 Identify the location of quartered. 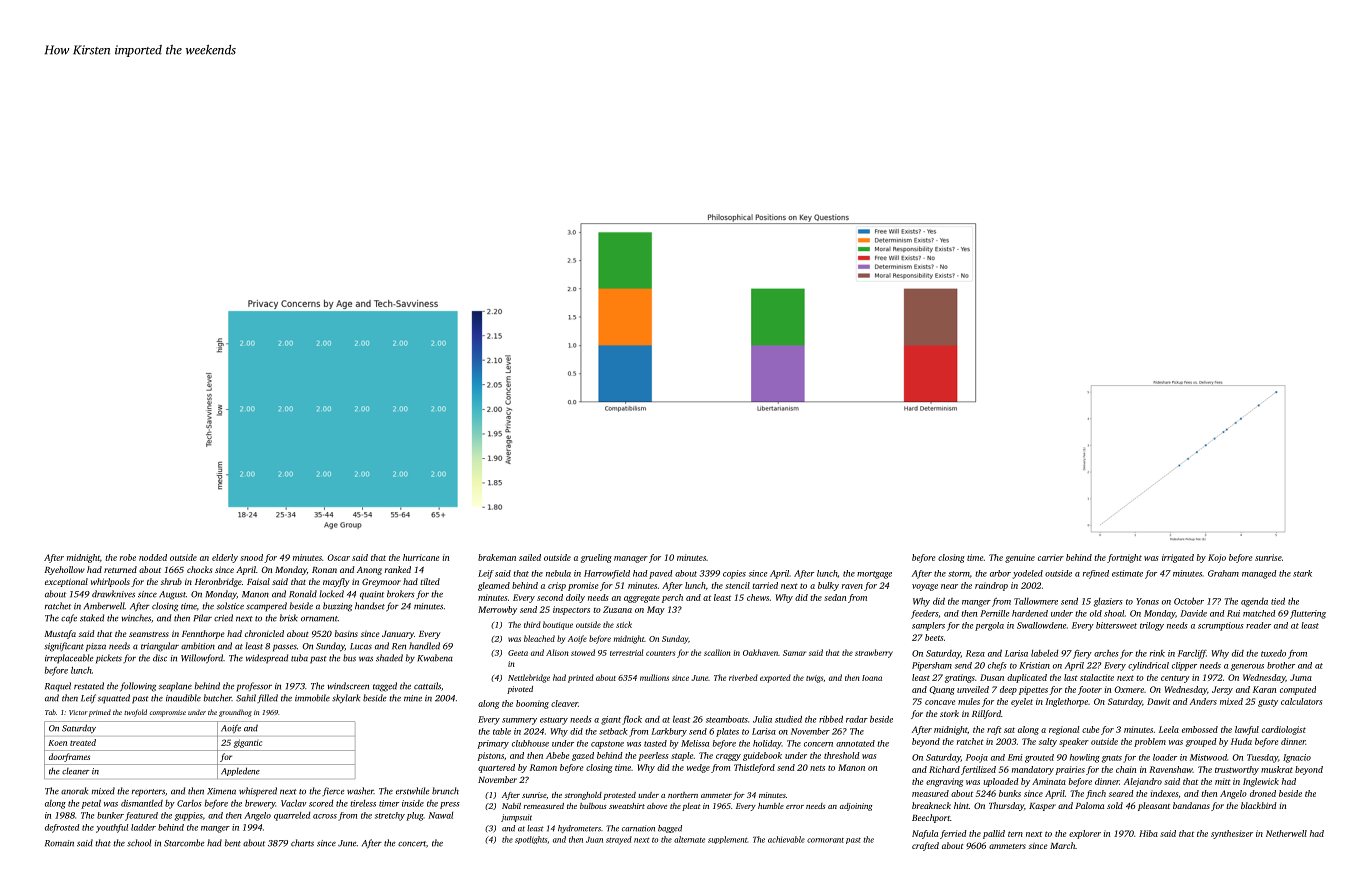
(496, 768).
